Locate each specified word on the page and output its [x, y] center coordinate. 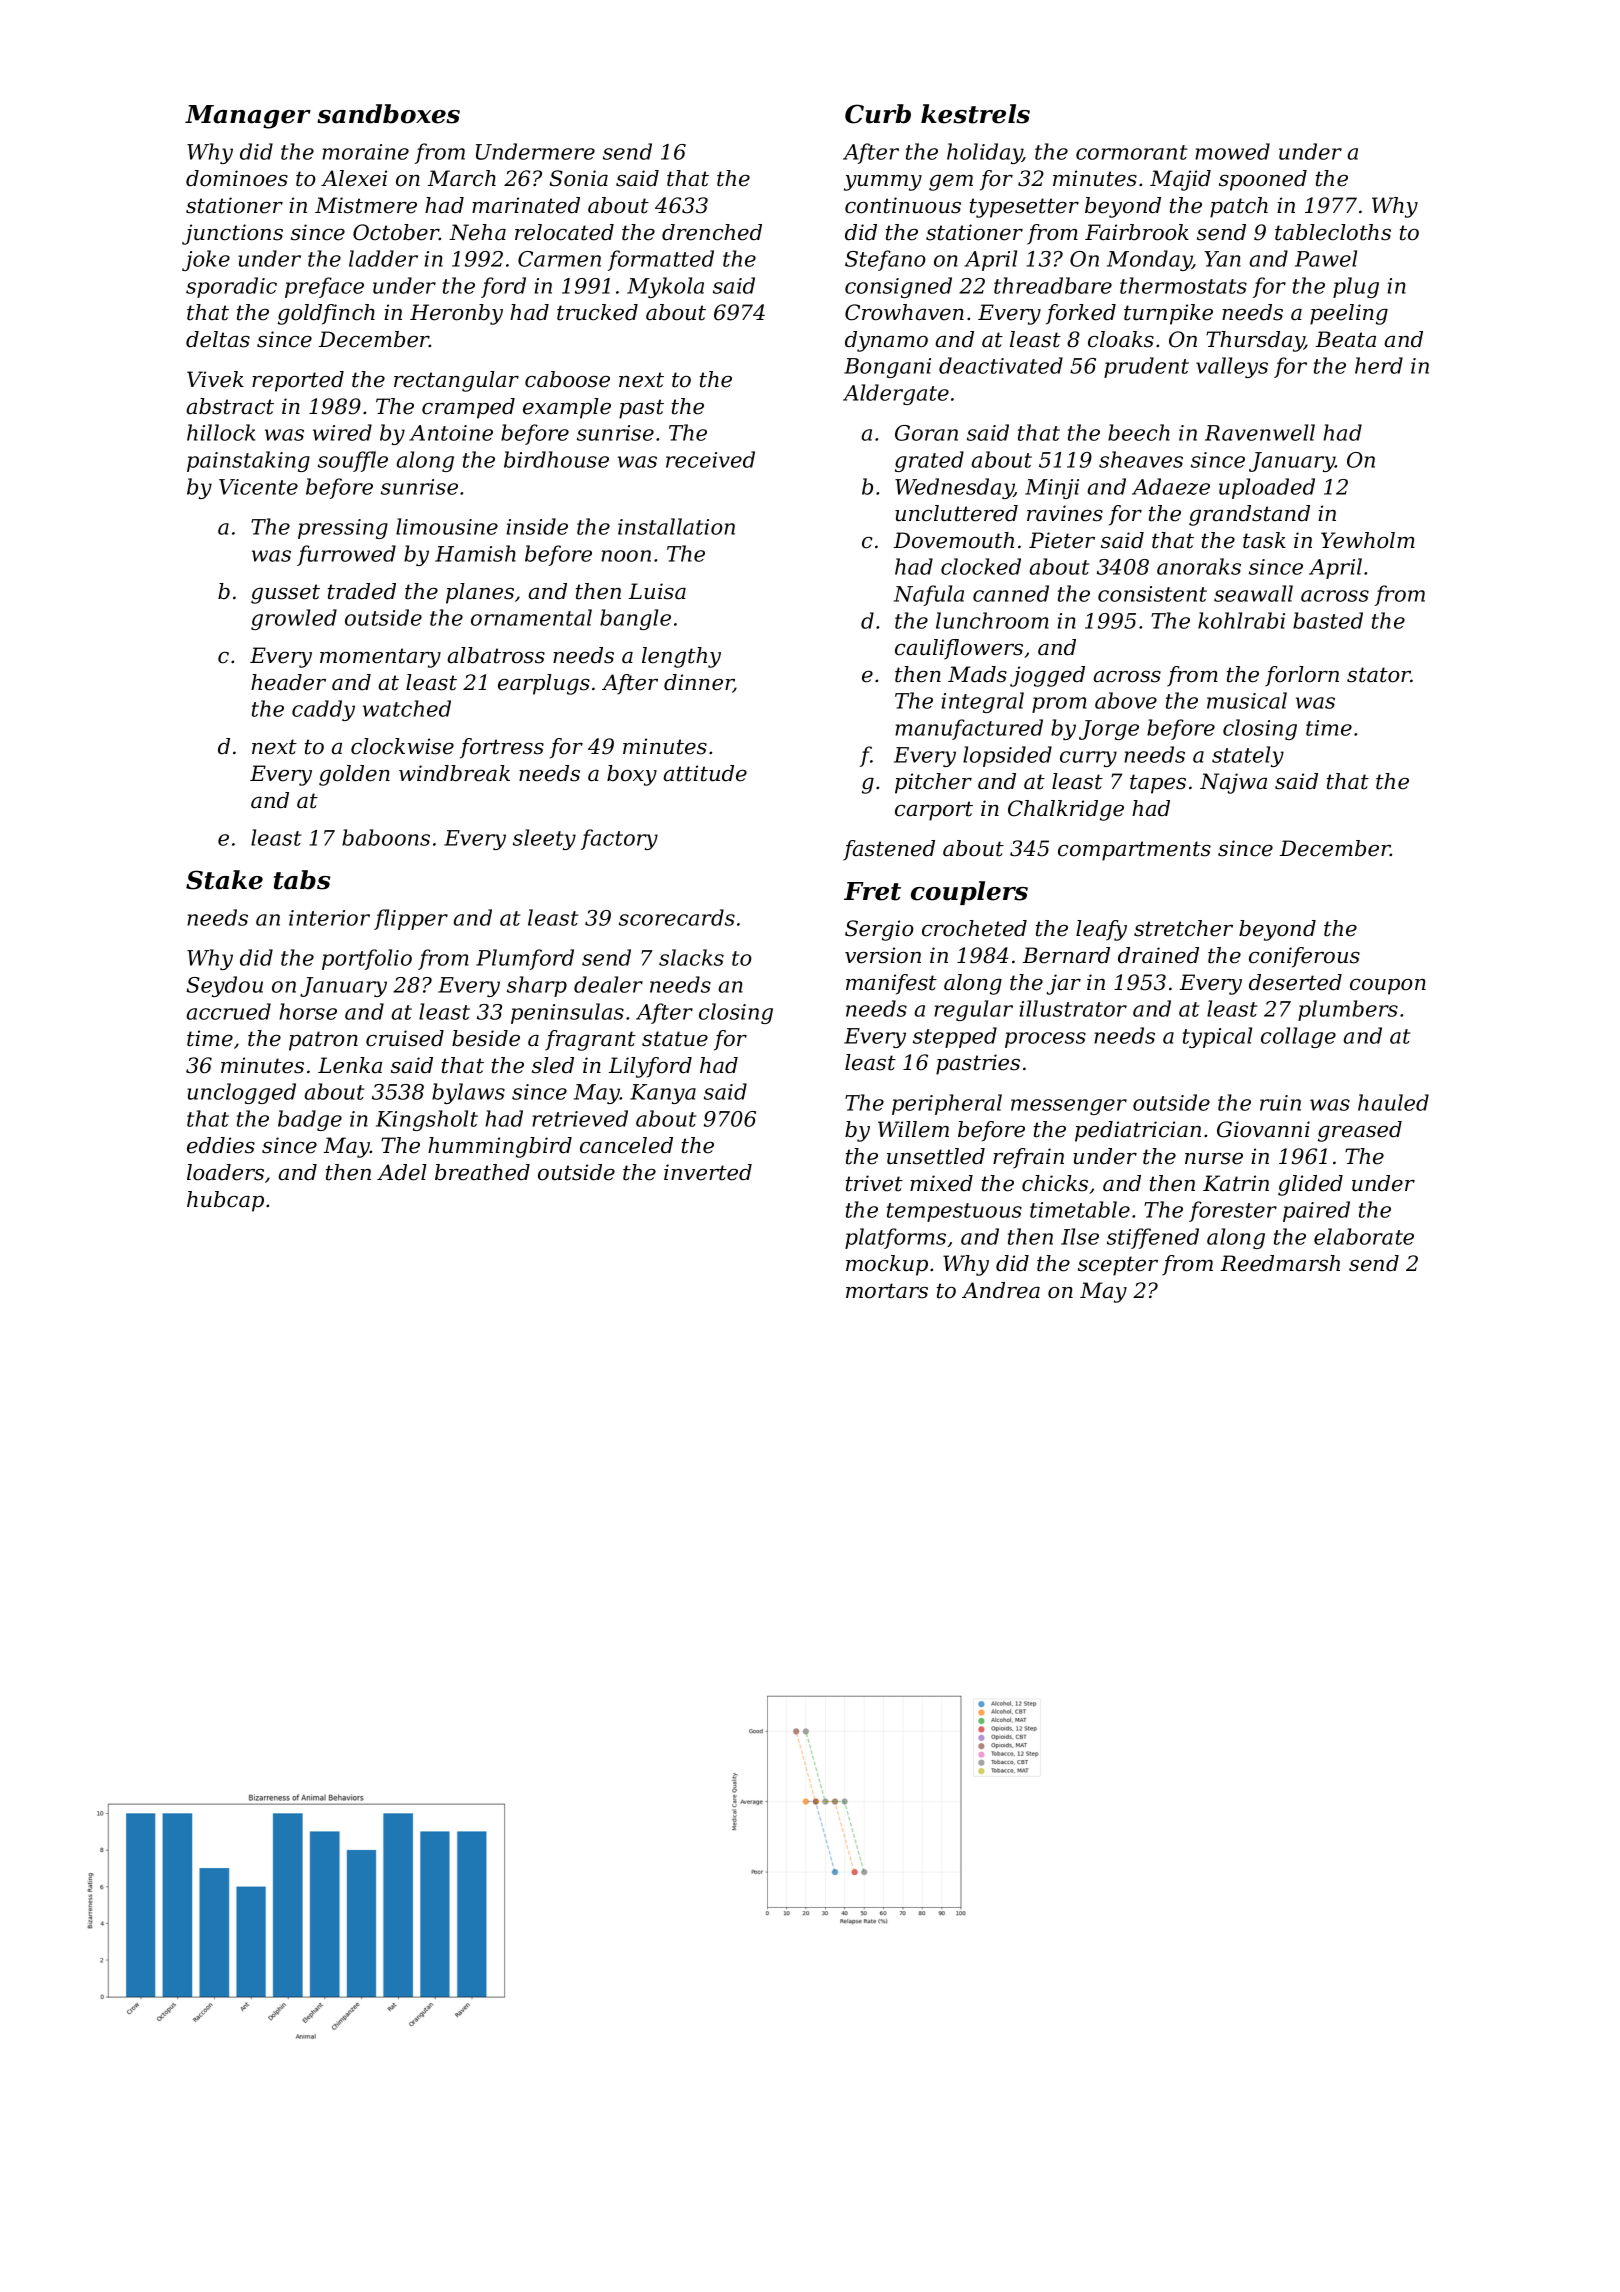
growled [294, 619]
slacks [691, 957]
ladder [383, 258]
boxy [632, 775]
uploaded [1267, 488]
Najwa [1233, 783]
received [710, 459]
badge [310, 1120]
